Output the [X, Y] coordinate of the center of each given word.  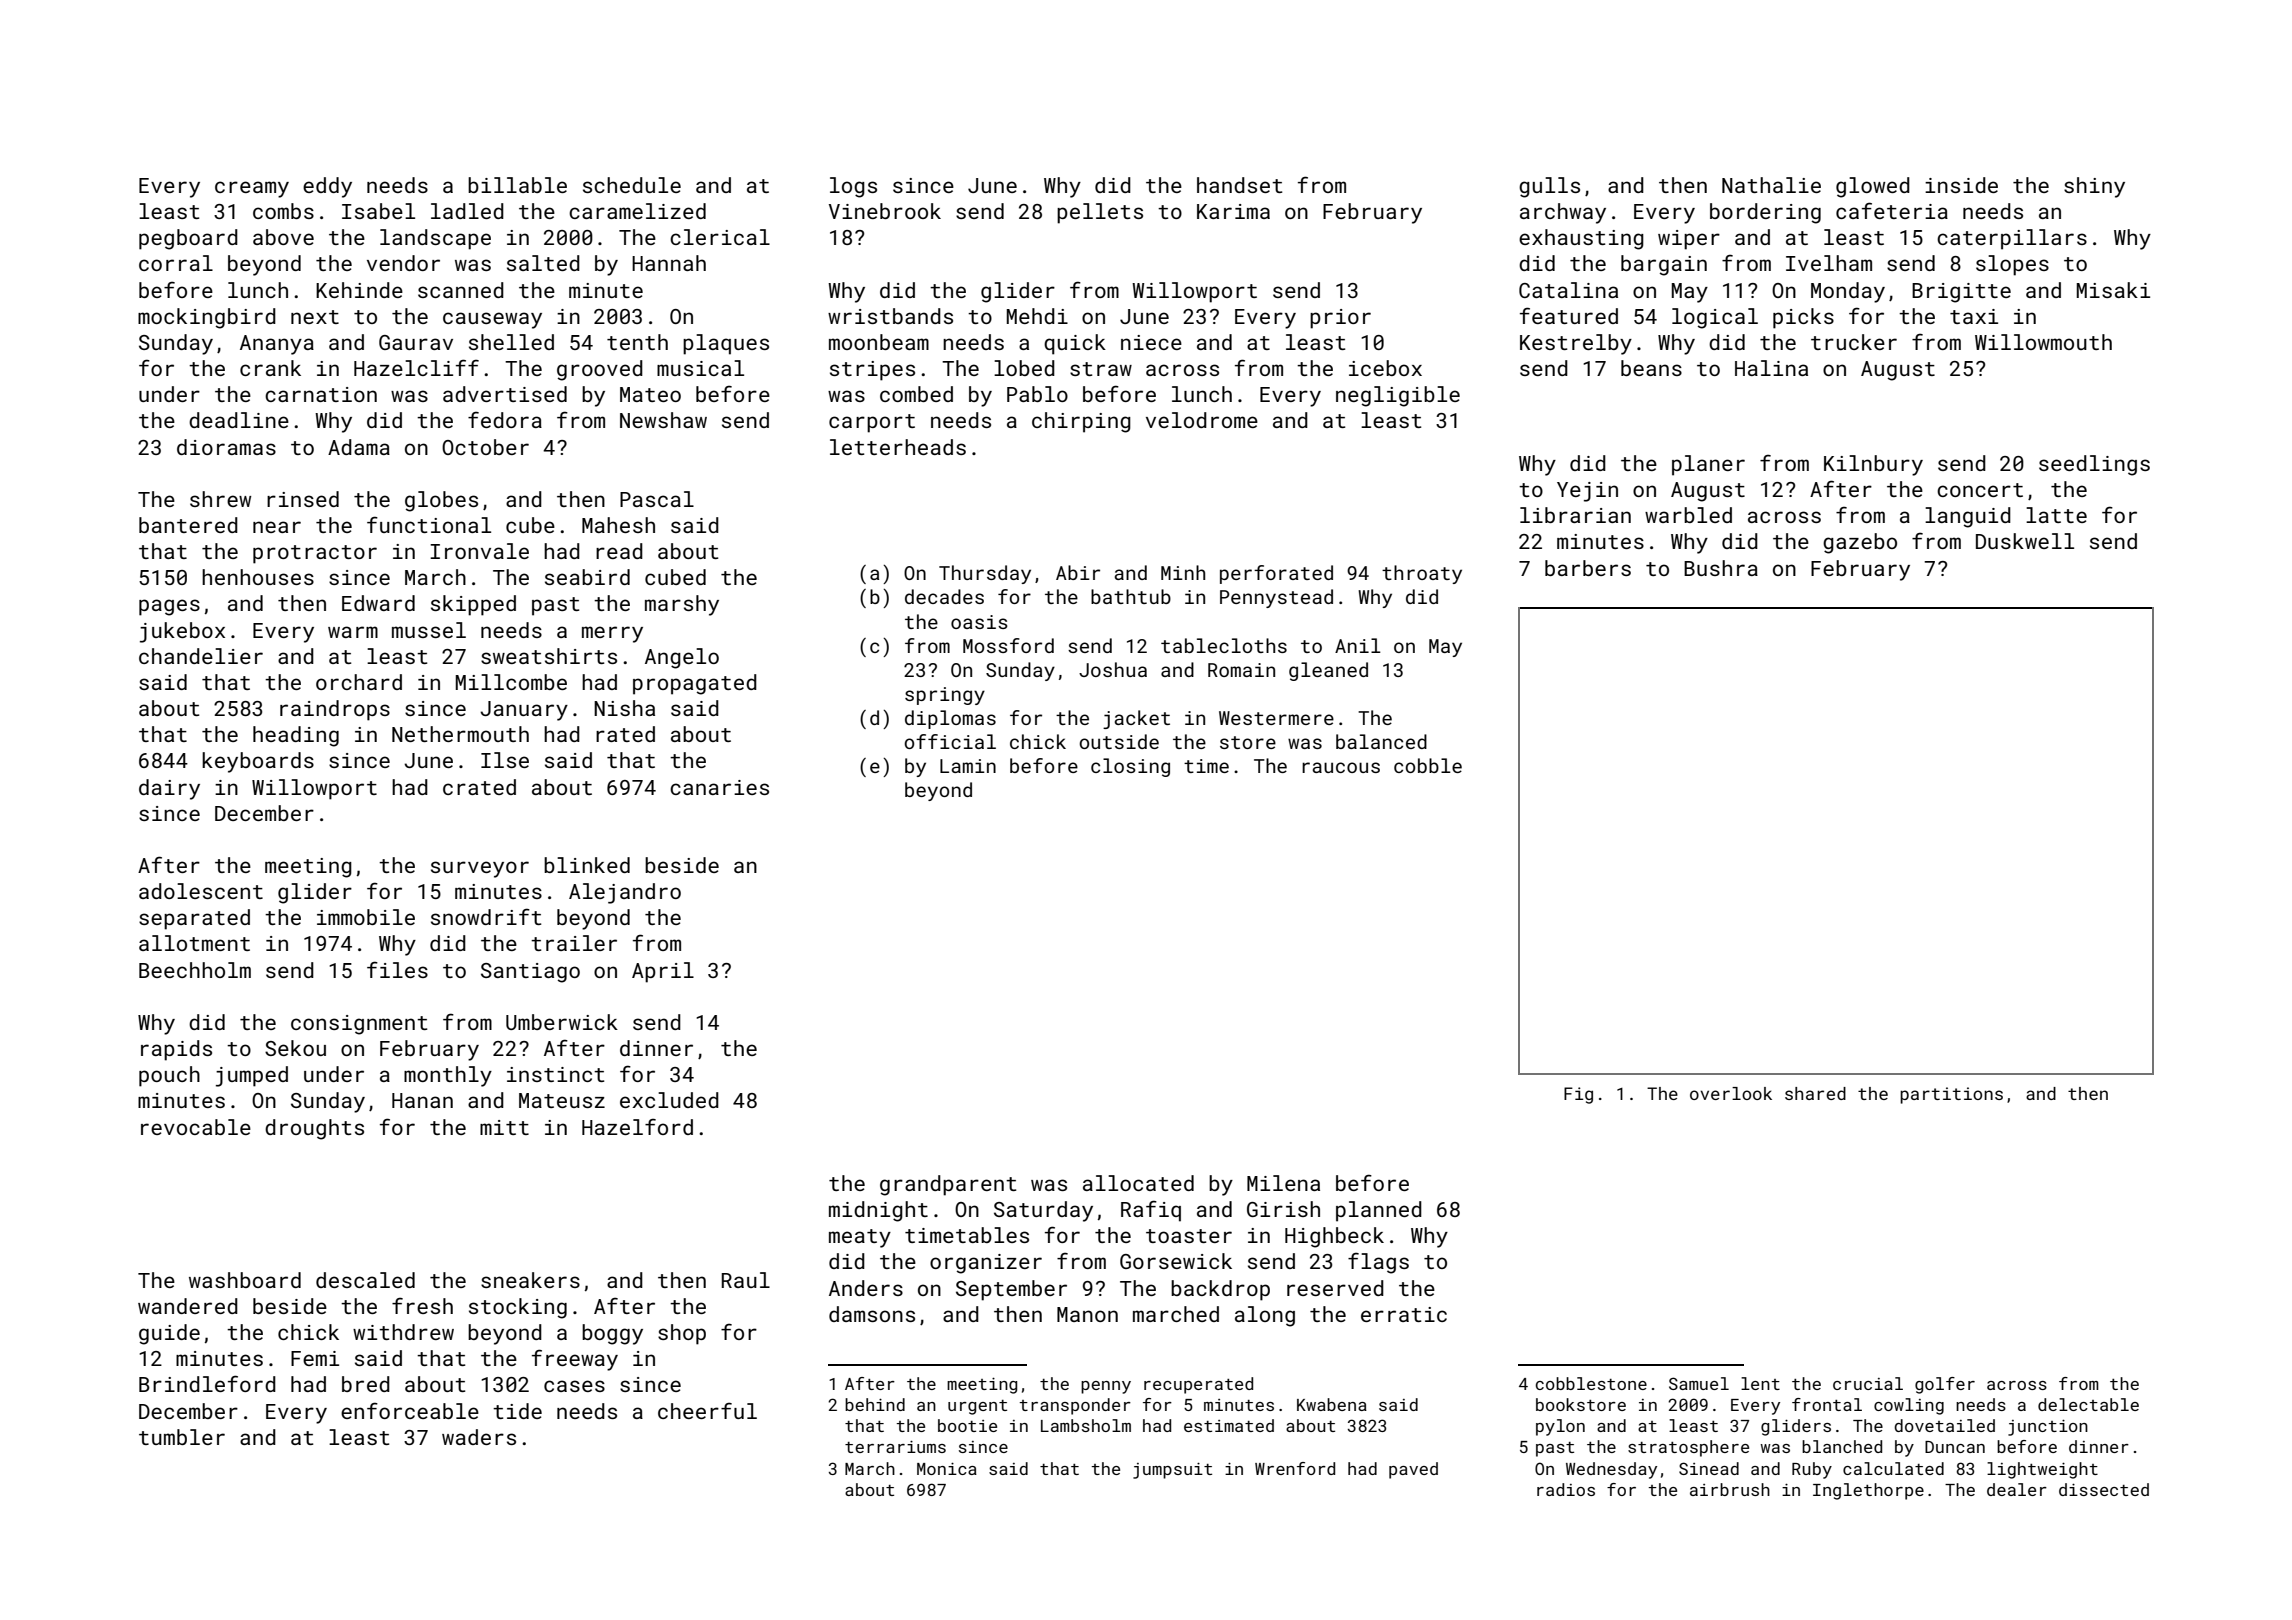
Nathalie [1771, 185]
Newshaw [663, 420]
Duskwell [2025, 541]
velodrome [1202, 420]
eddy [327, 187]
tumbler [182, 1437]
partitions [1951, 1095]
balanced [1381, 741]
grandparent [948, 1185]
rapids [176, 1050]
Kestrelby [1576, 344]
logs [853, 187]
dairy [169, 789]
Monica [947, 1469]
